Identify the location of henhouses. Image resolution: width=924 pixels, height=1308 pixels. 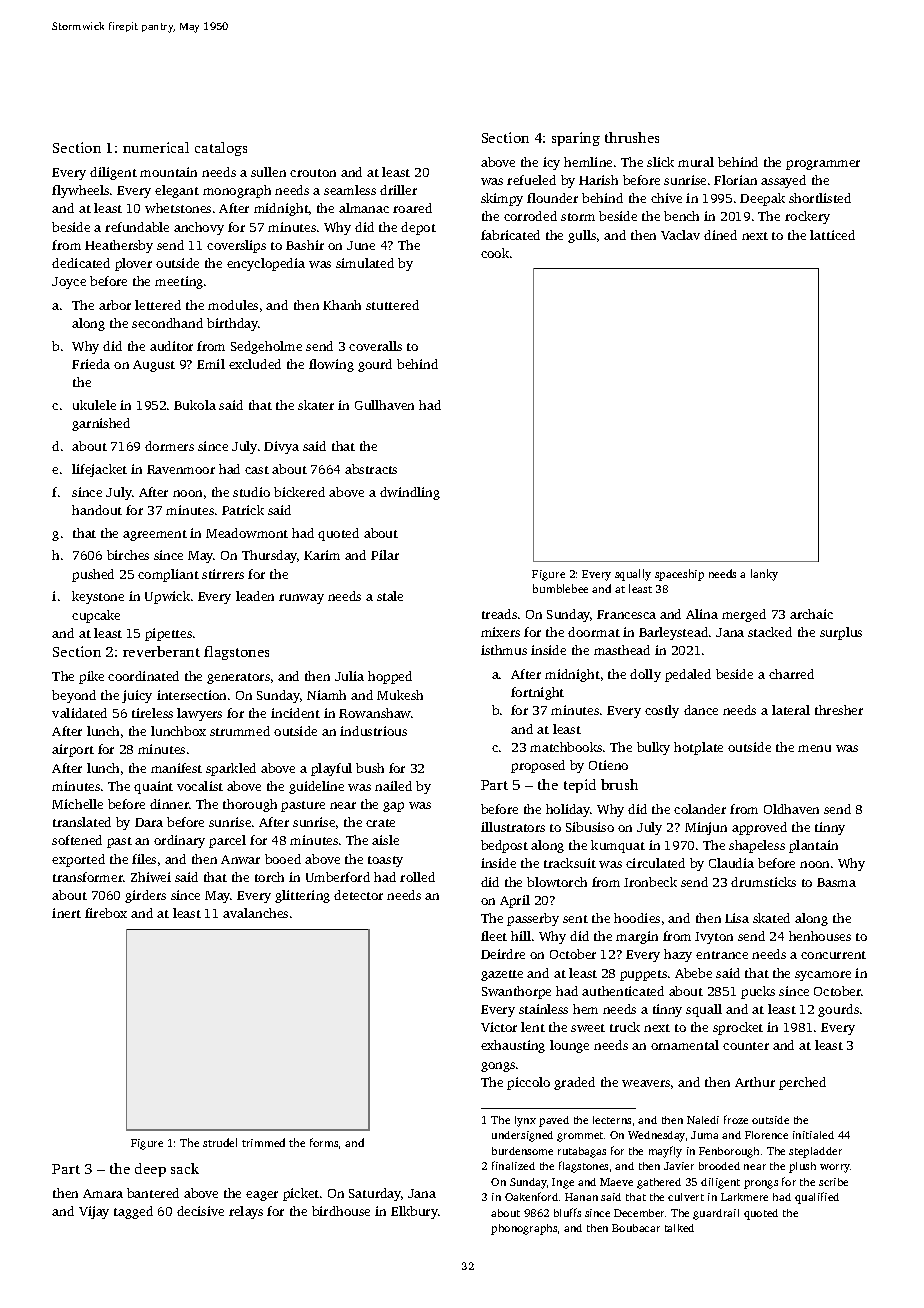
(820, 936).
